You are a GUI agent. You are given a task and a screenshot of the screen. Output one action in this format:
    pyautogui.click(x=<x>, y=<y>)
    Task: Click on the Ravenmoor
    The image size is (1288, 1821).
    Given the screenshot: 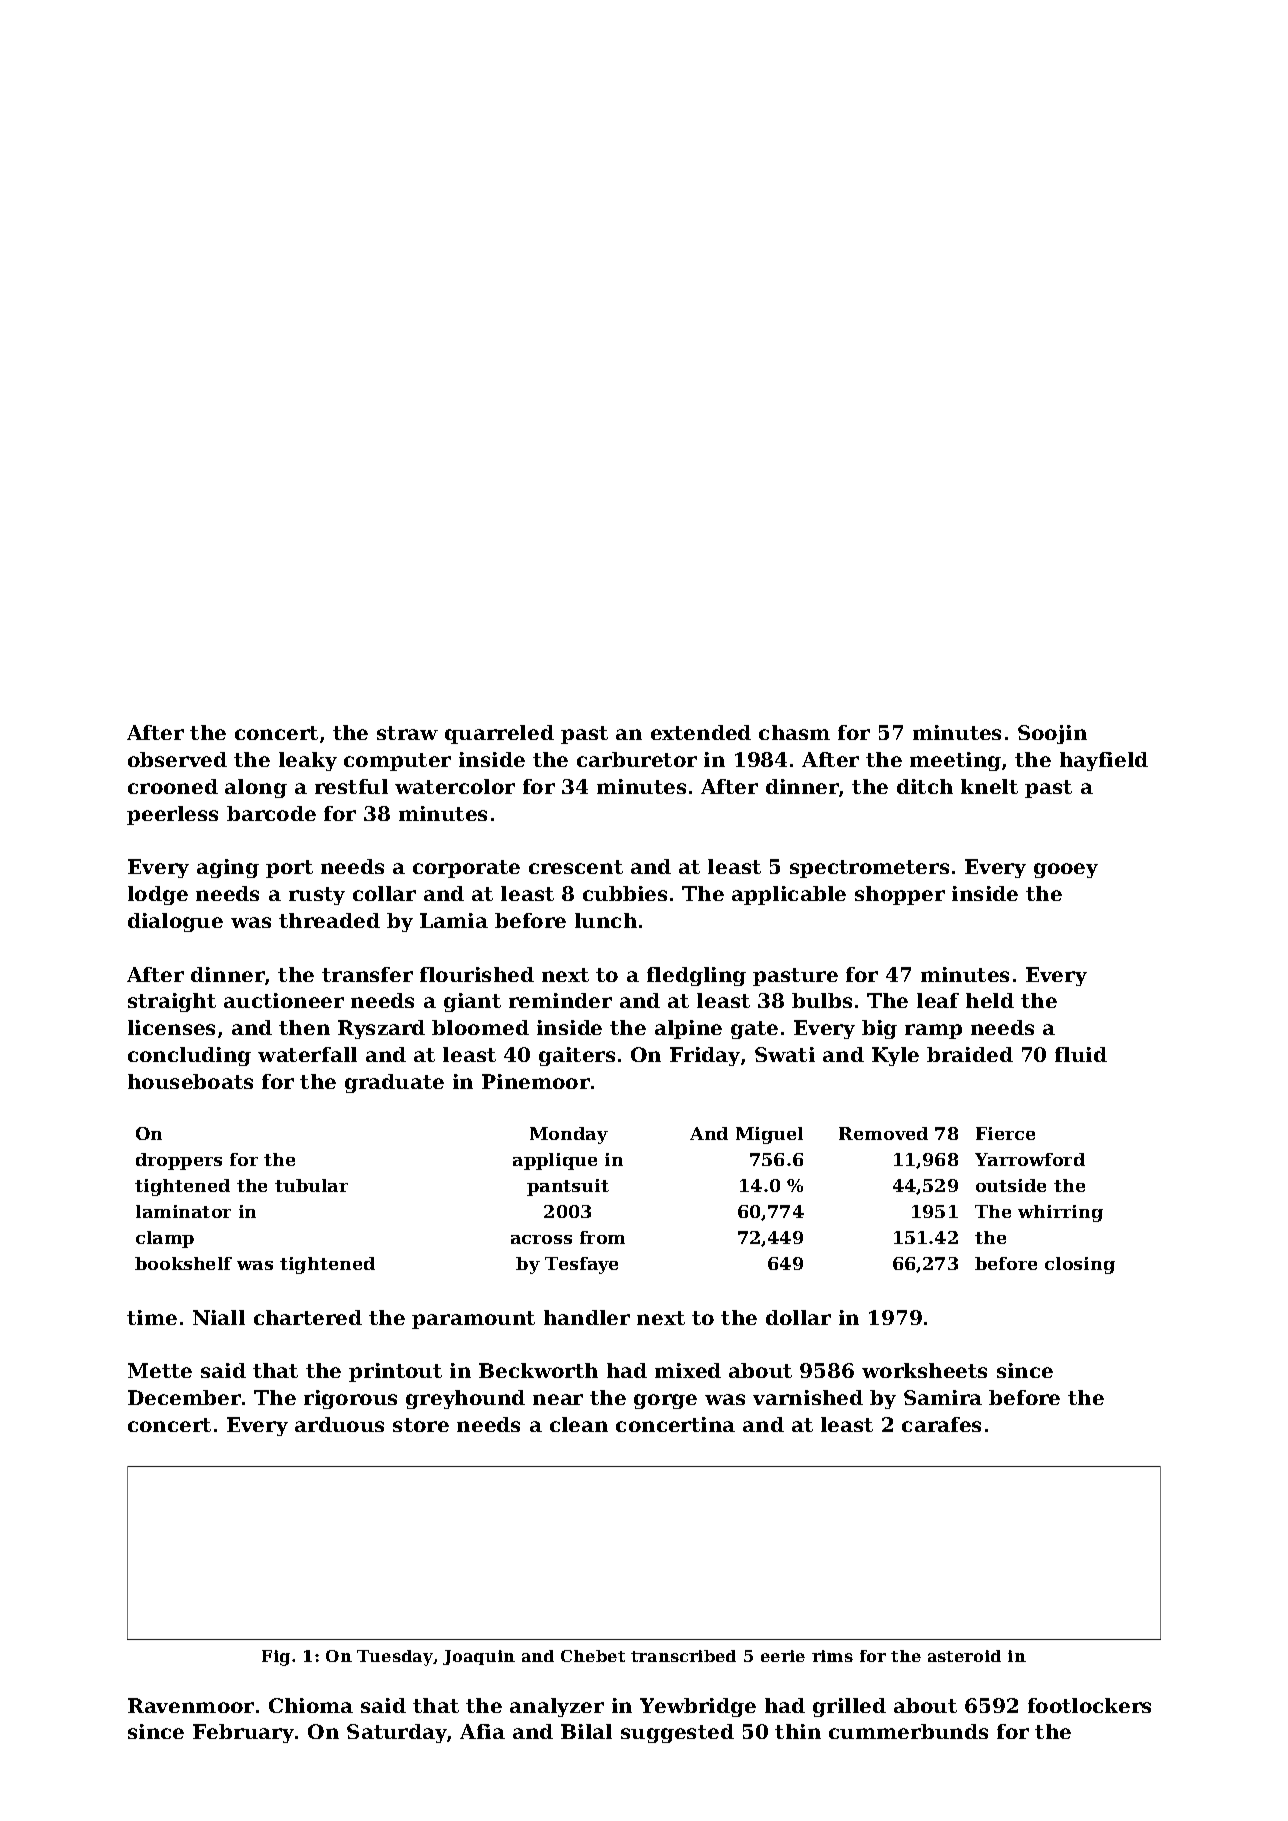 What is the action you would take?
    pyautogui.click(x=191, y=1705)
